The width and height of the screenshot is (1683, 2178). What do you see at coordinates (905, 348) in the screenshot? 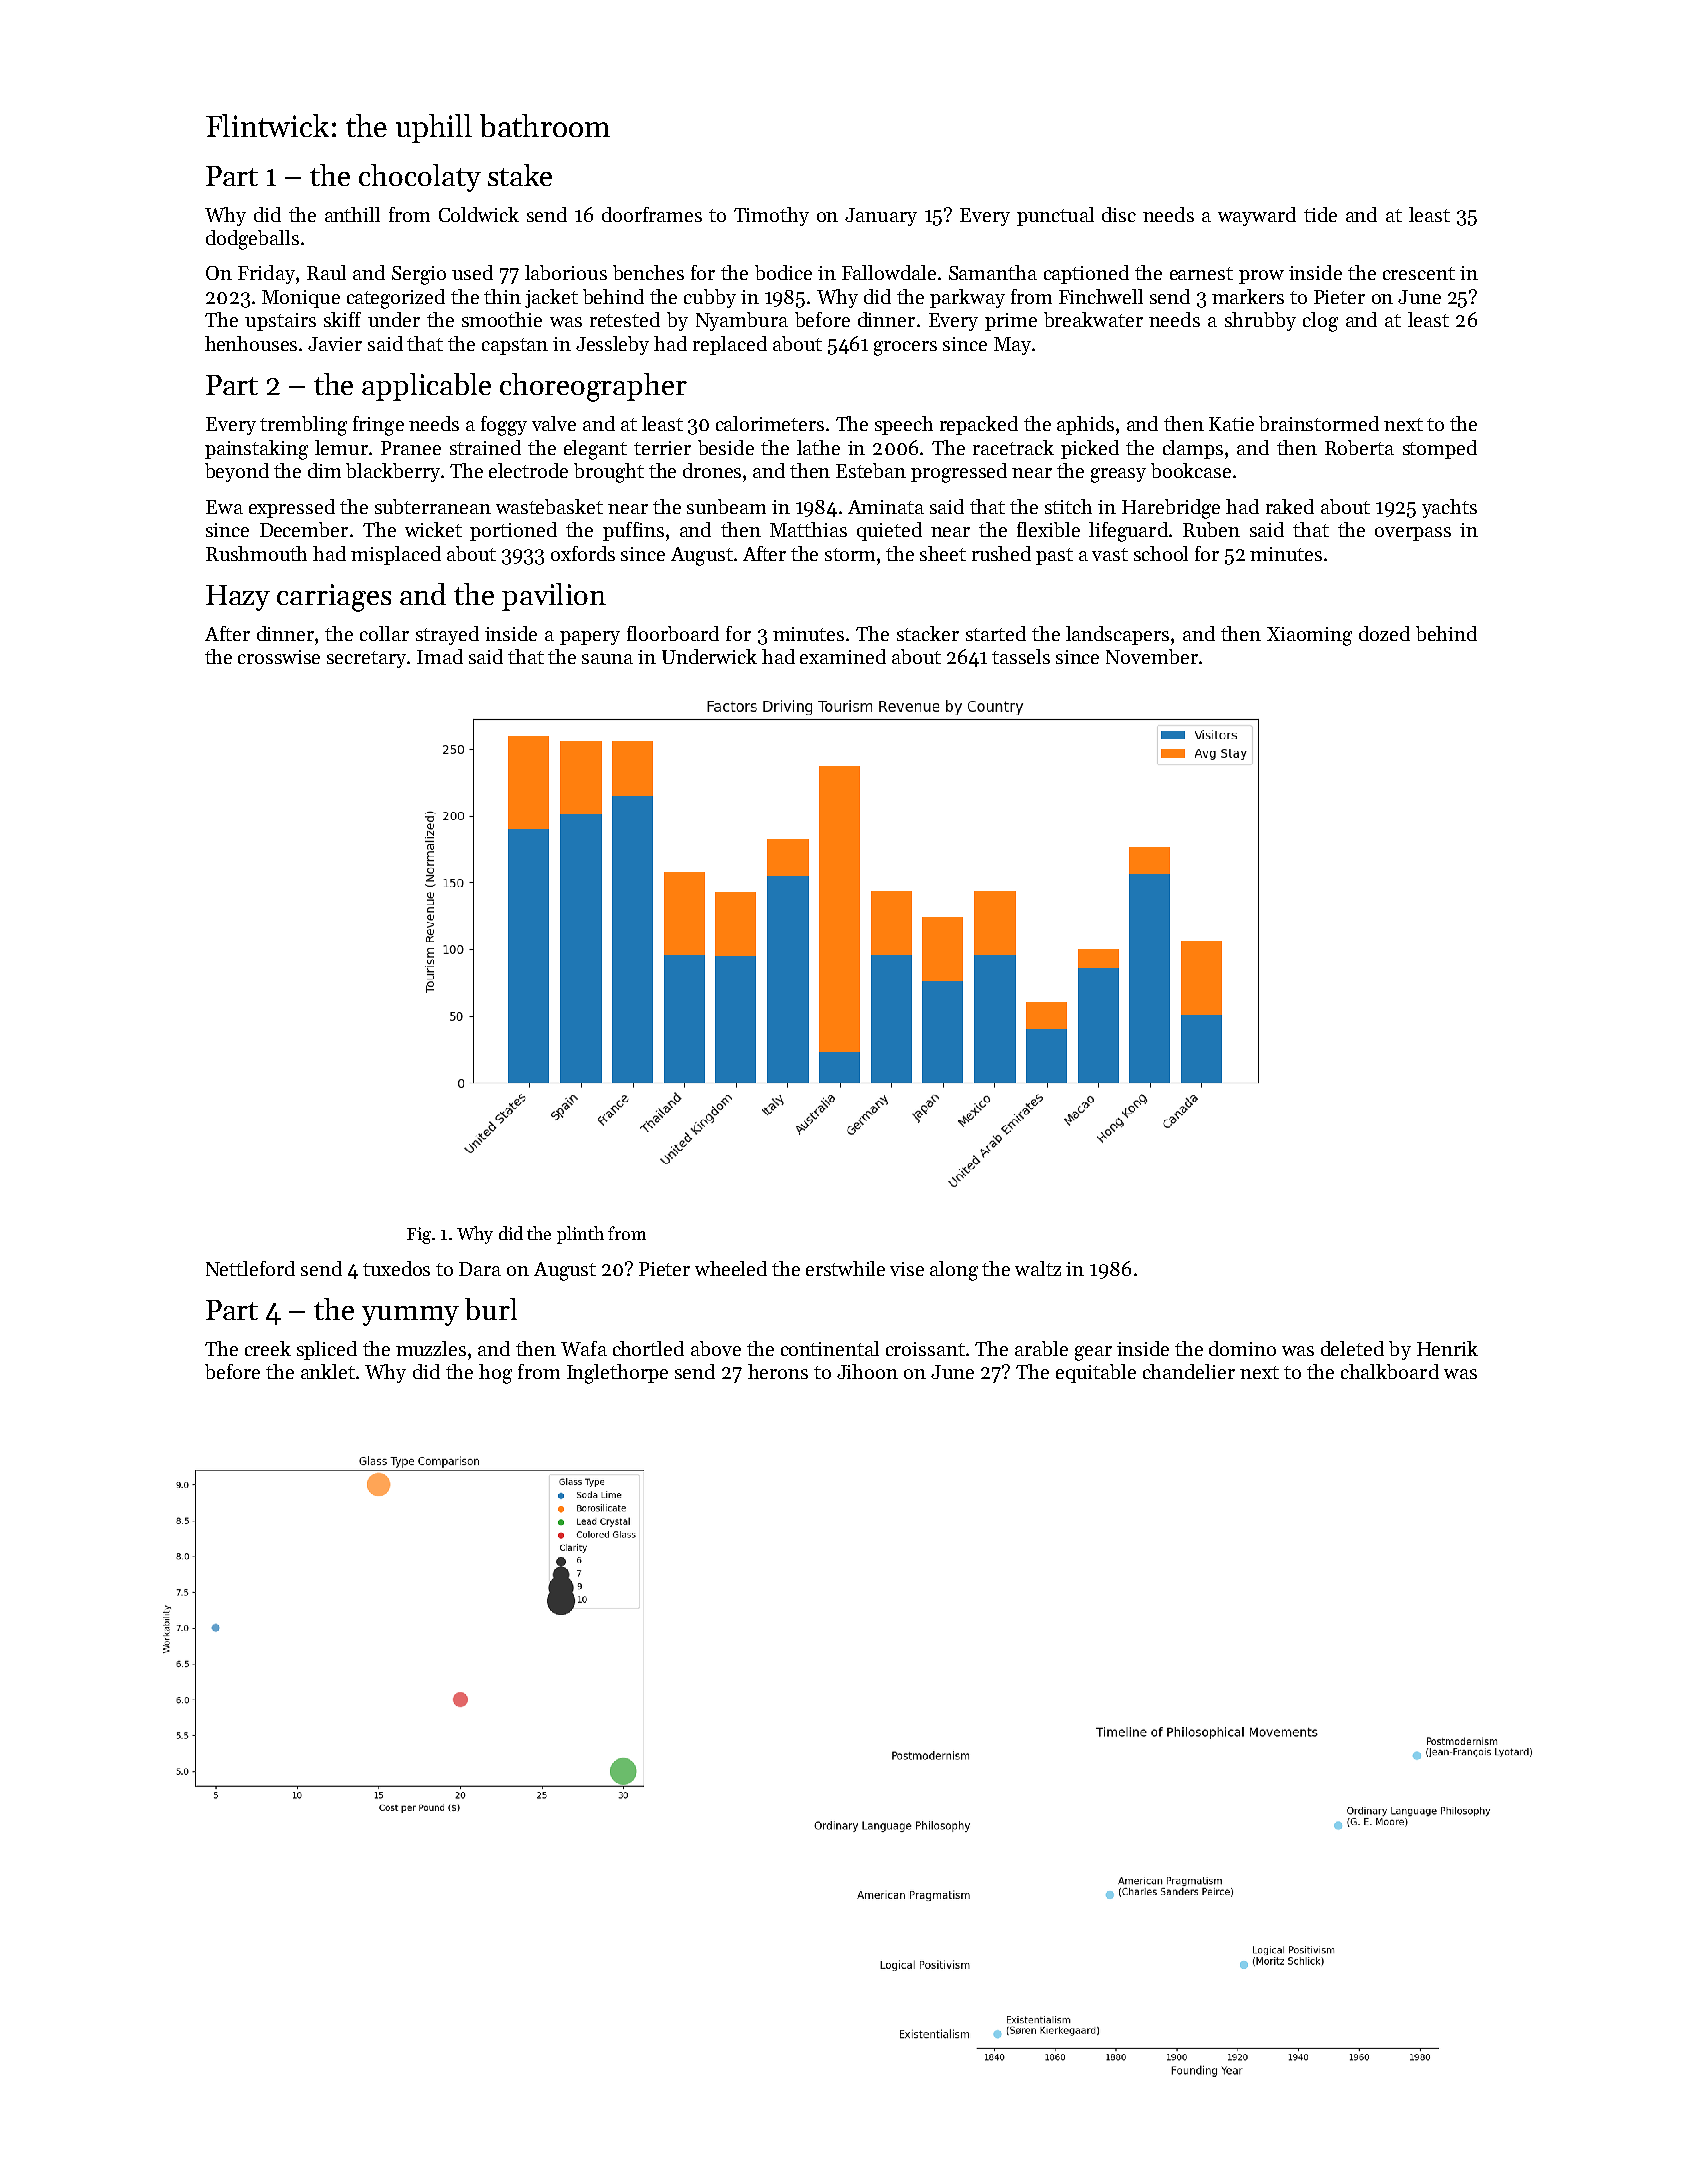
I see `grocers` at bounding box center [905, 348].
